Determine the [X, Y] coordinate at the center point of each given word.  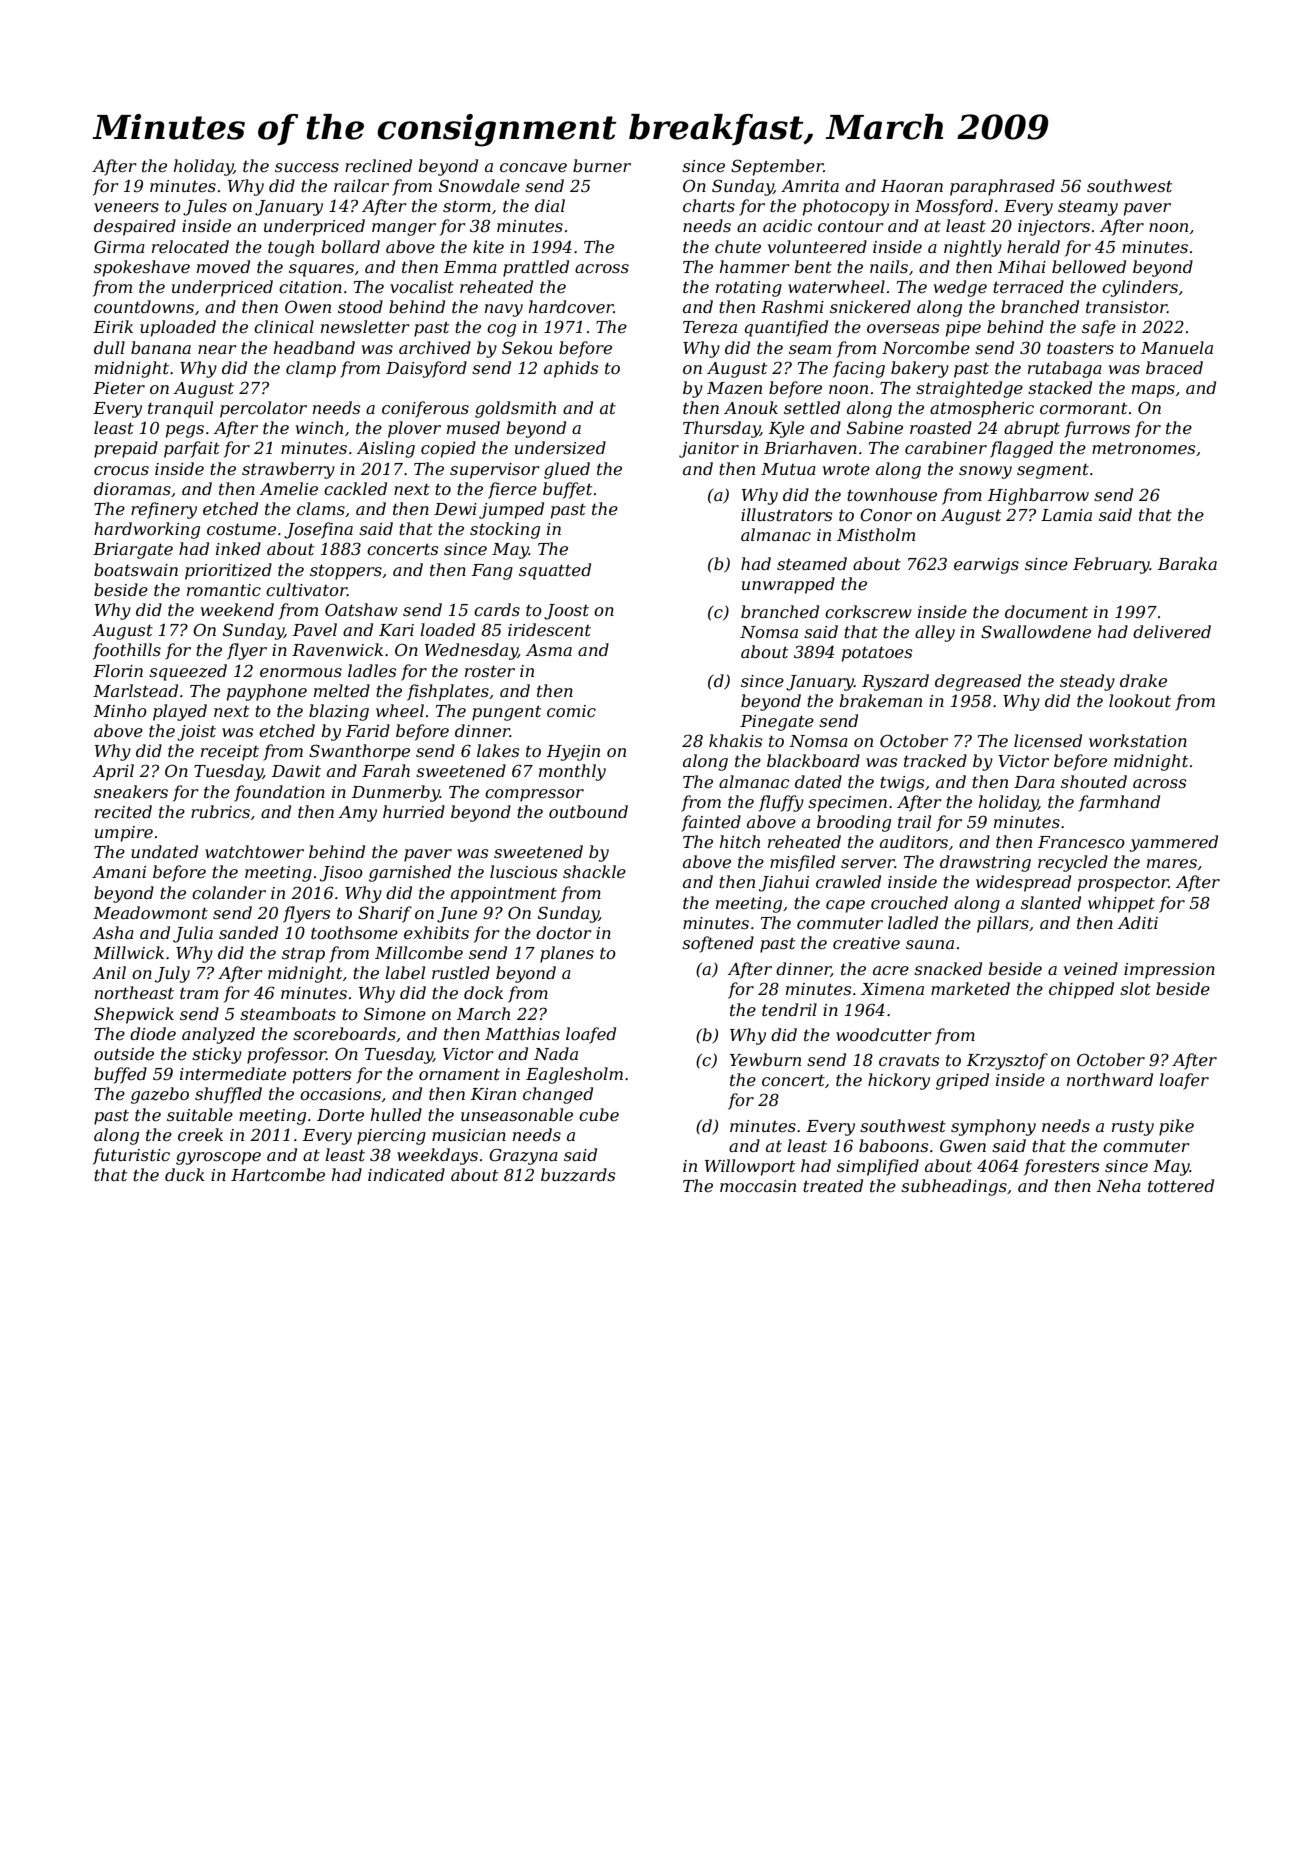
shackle [594, 871]
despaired [135, 227]
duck [185, 1174]
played [180, 712]
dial [550, 205]
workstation [1138, 740]
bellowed [1089, 266]
